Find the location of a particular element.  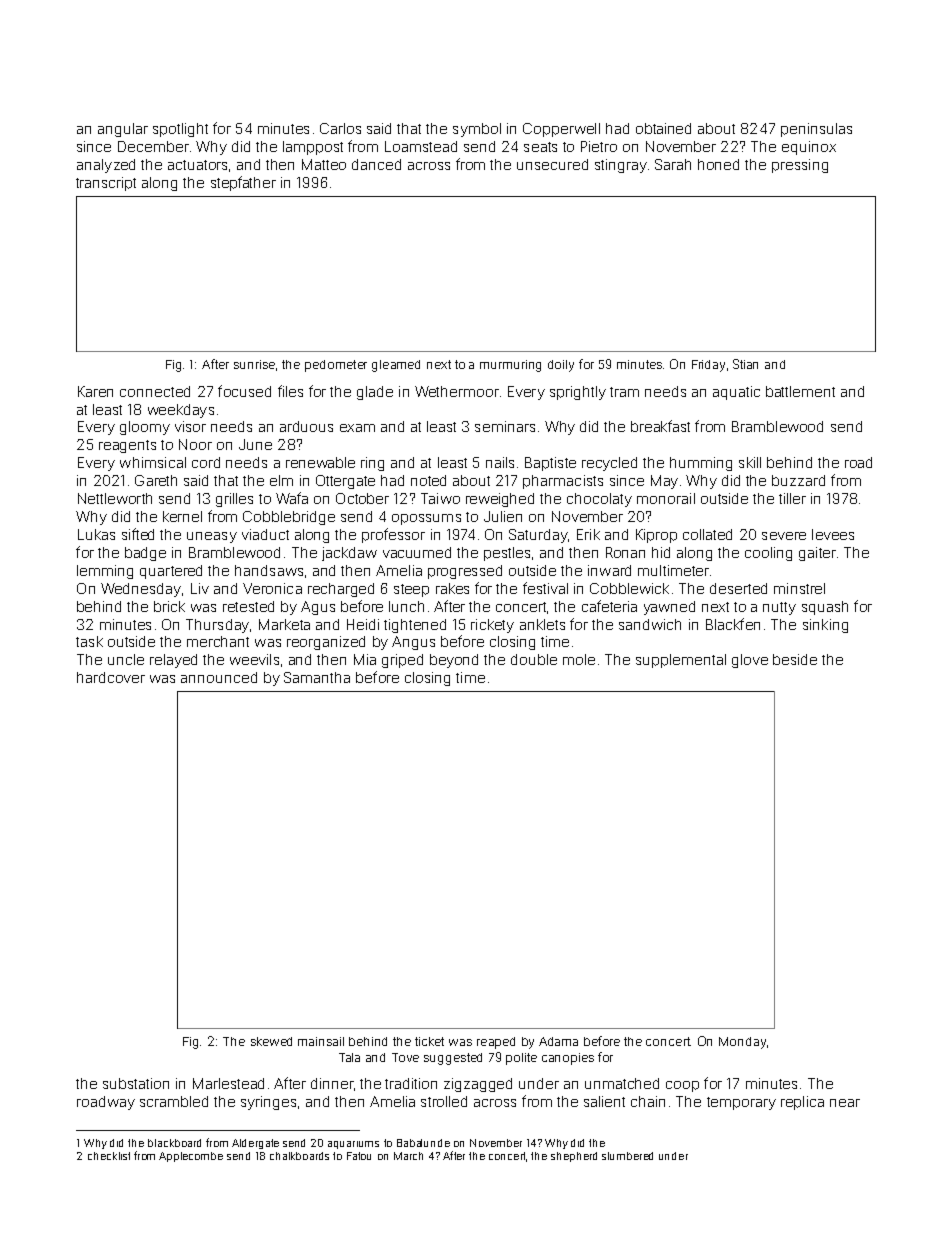

Stian is located at coordinates (745, 364).
